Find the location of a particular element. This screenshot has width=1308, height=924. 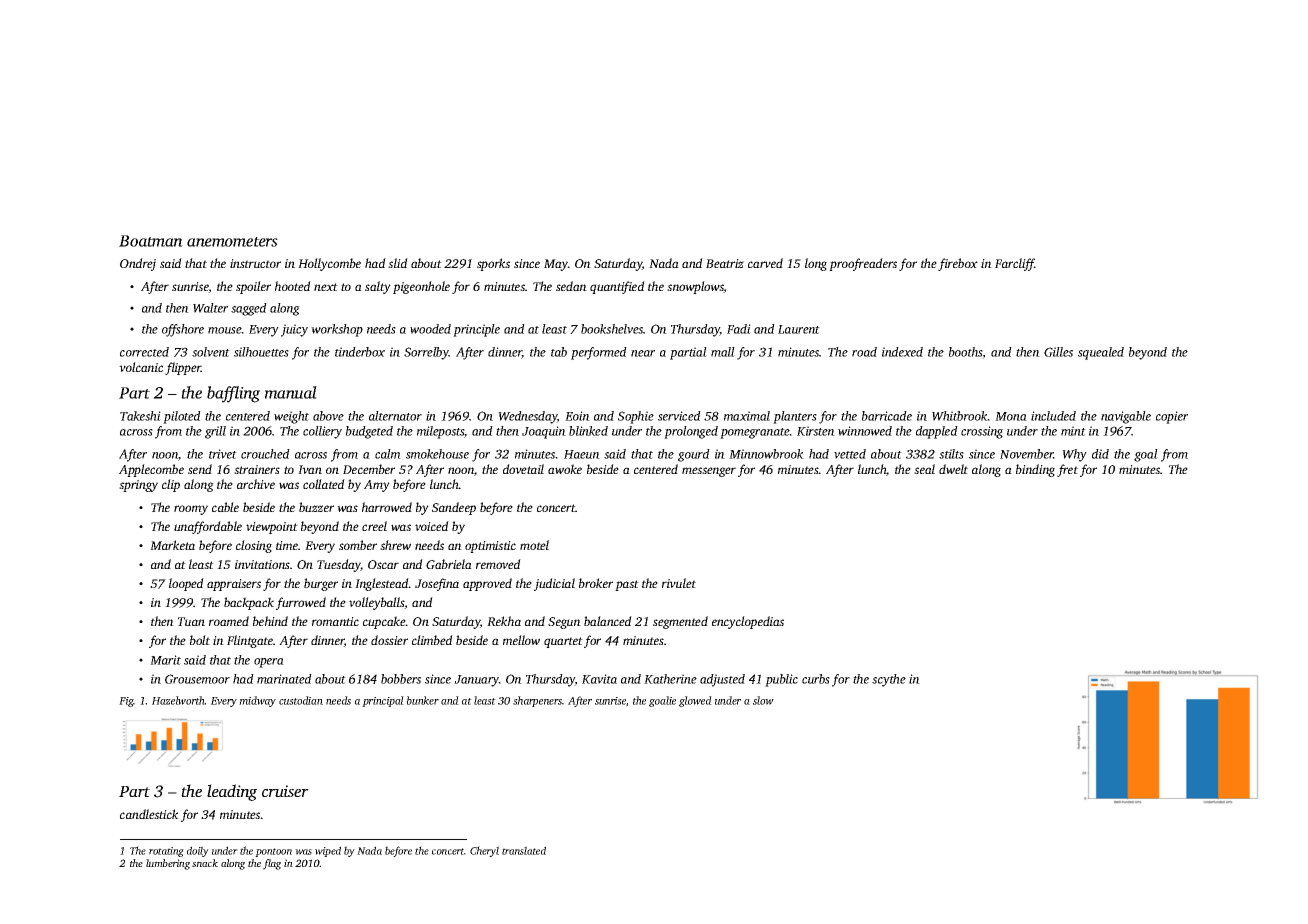

motel is located at coordinates (534, 545).
